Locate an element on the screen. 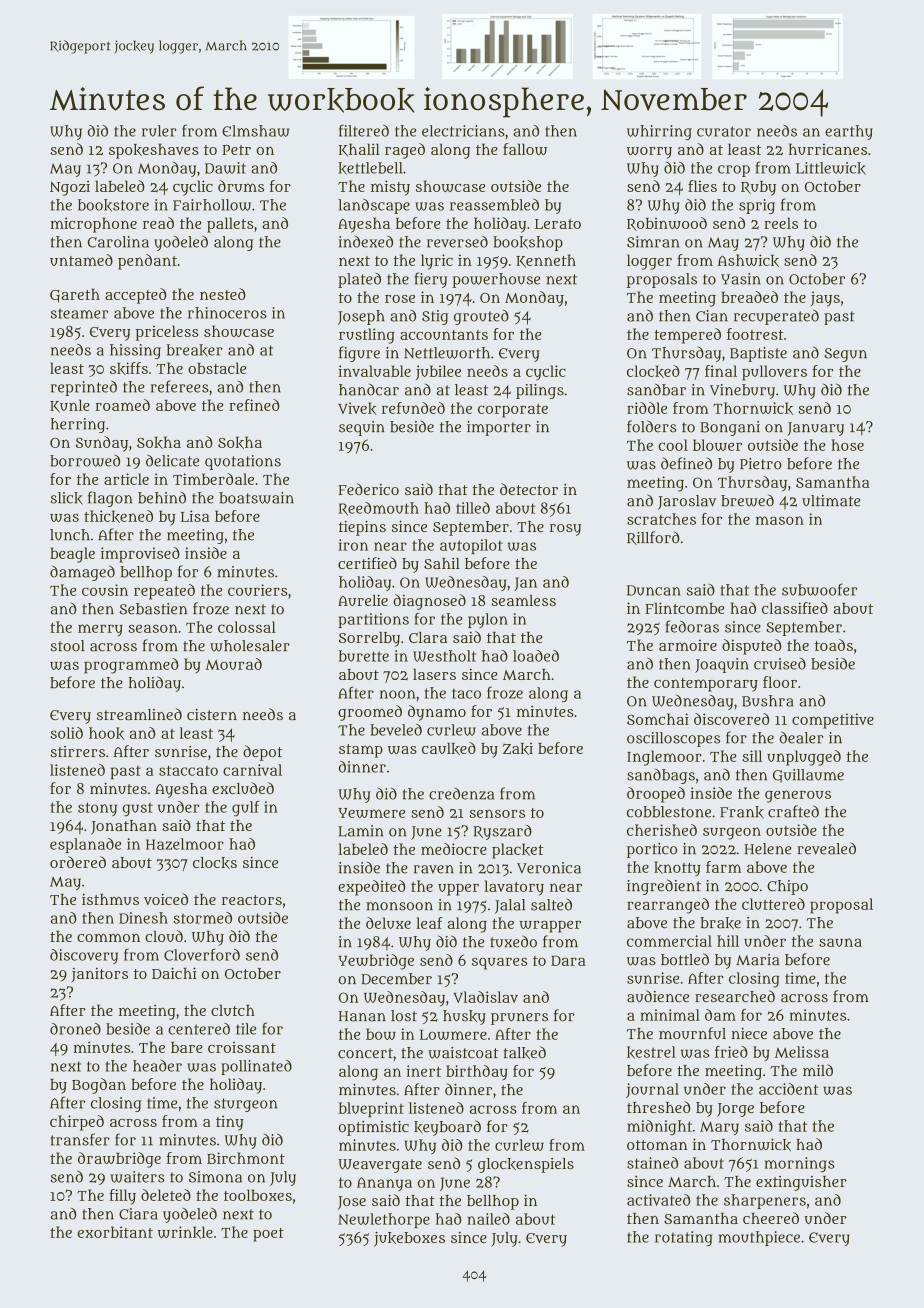 This screenshot has height=1308, width=924. curator is located at coordinates (724, 131).
